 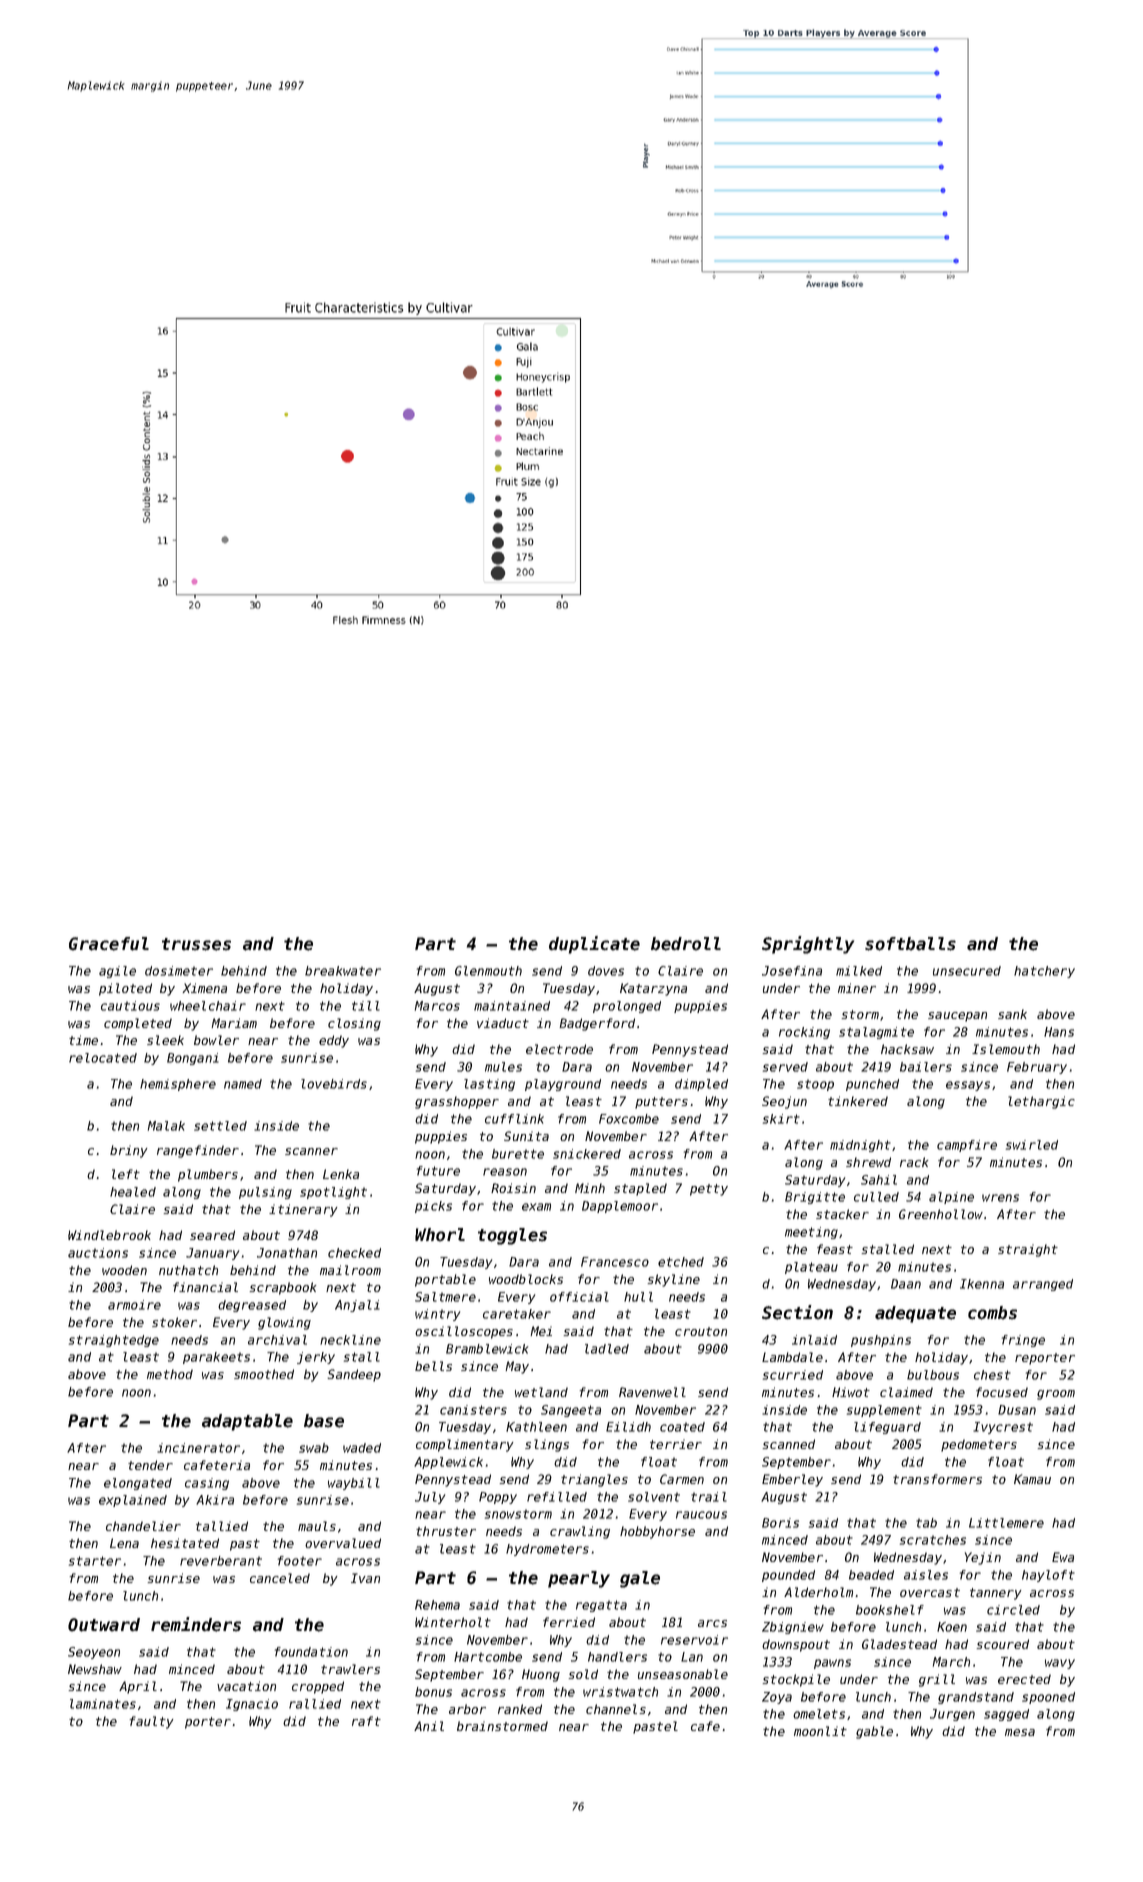 What do you see at coordinates (366, 1721) in the image?
I see `raft` at bounding box center [366, 1721].
